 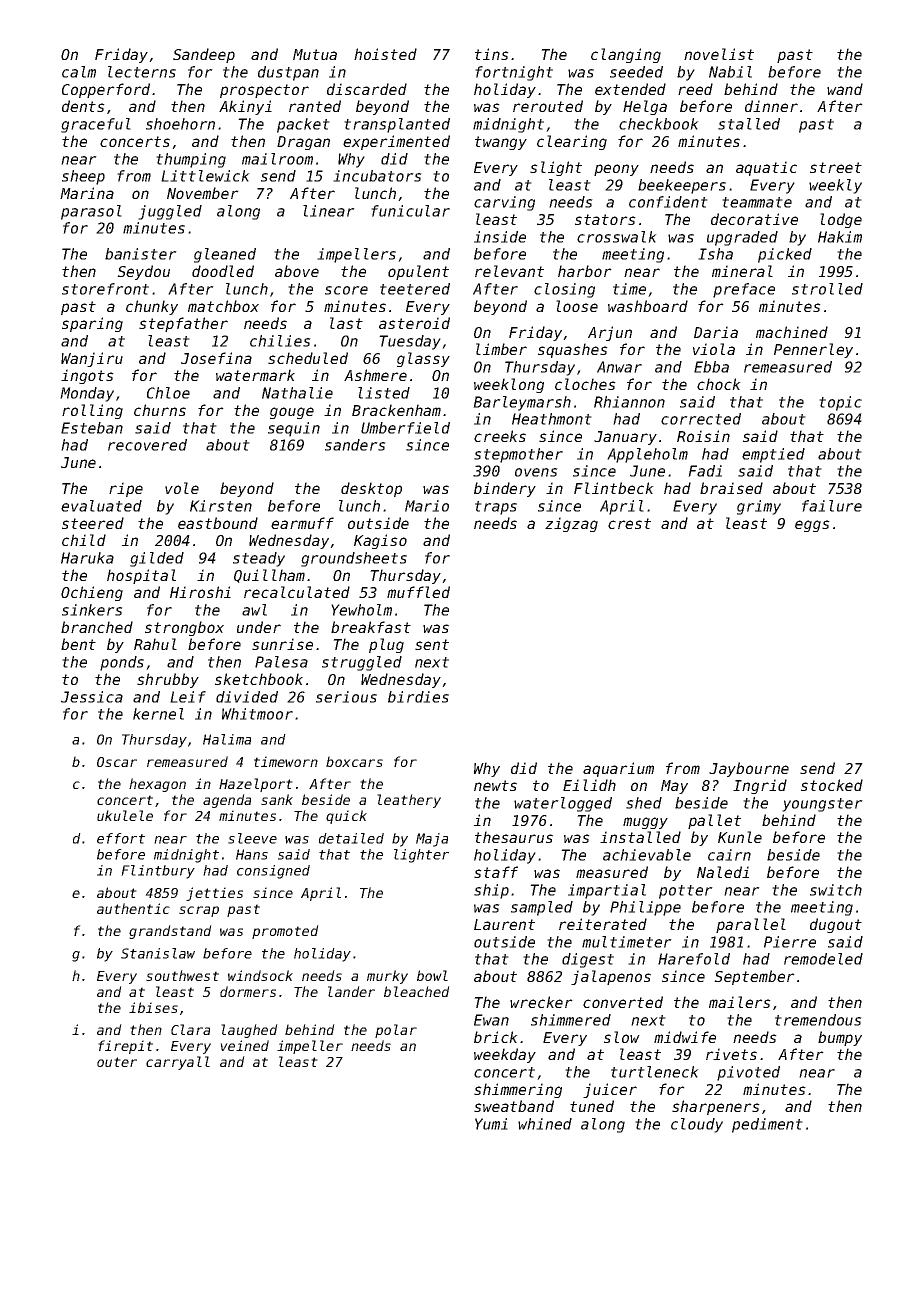 I want to click on novelist, so click(x=719, y=54).
